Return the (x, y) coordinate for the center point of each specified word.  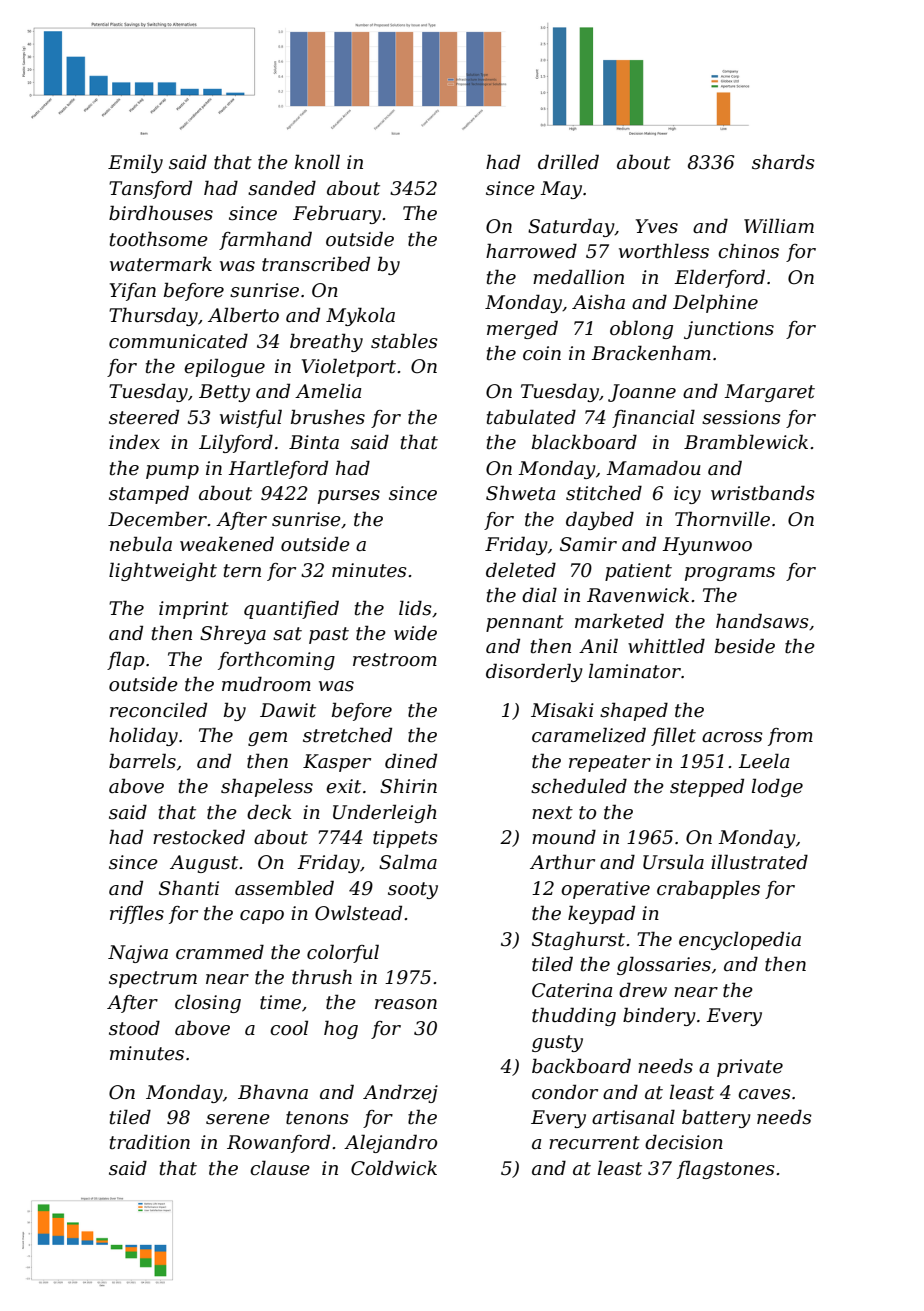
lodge (777, 787)
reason (406, 1004)
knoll (317, 161)
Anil (598, 645)
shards (783, 162)
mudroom (266, 684)
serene (238, 1119)
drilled (568, 162)
